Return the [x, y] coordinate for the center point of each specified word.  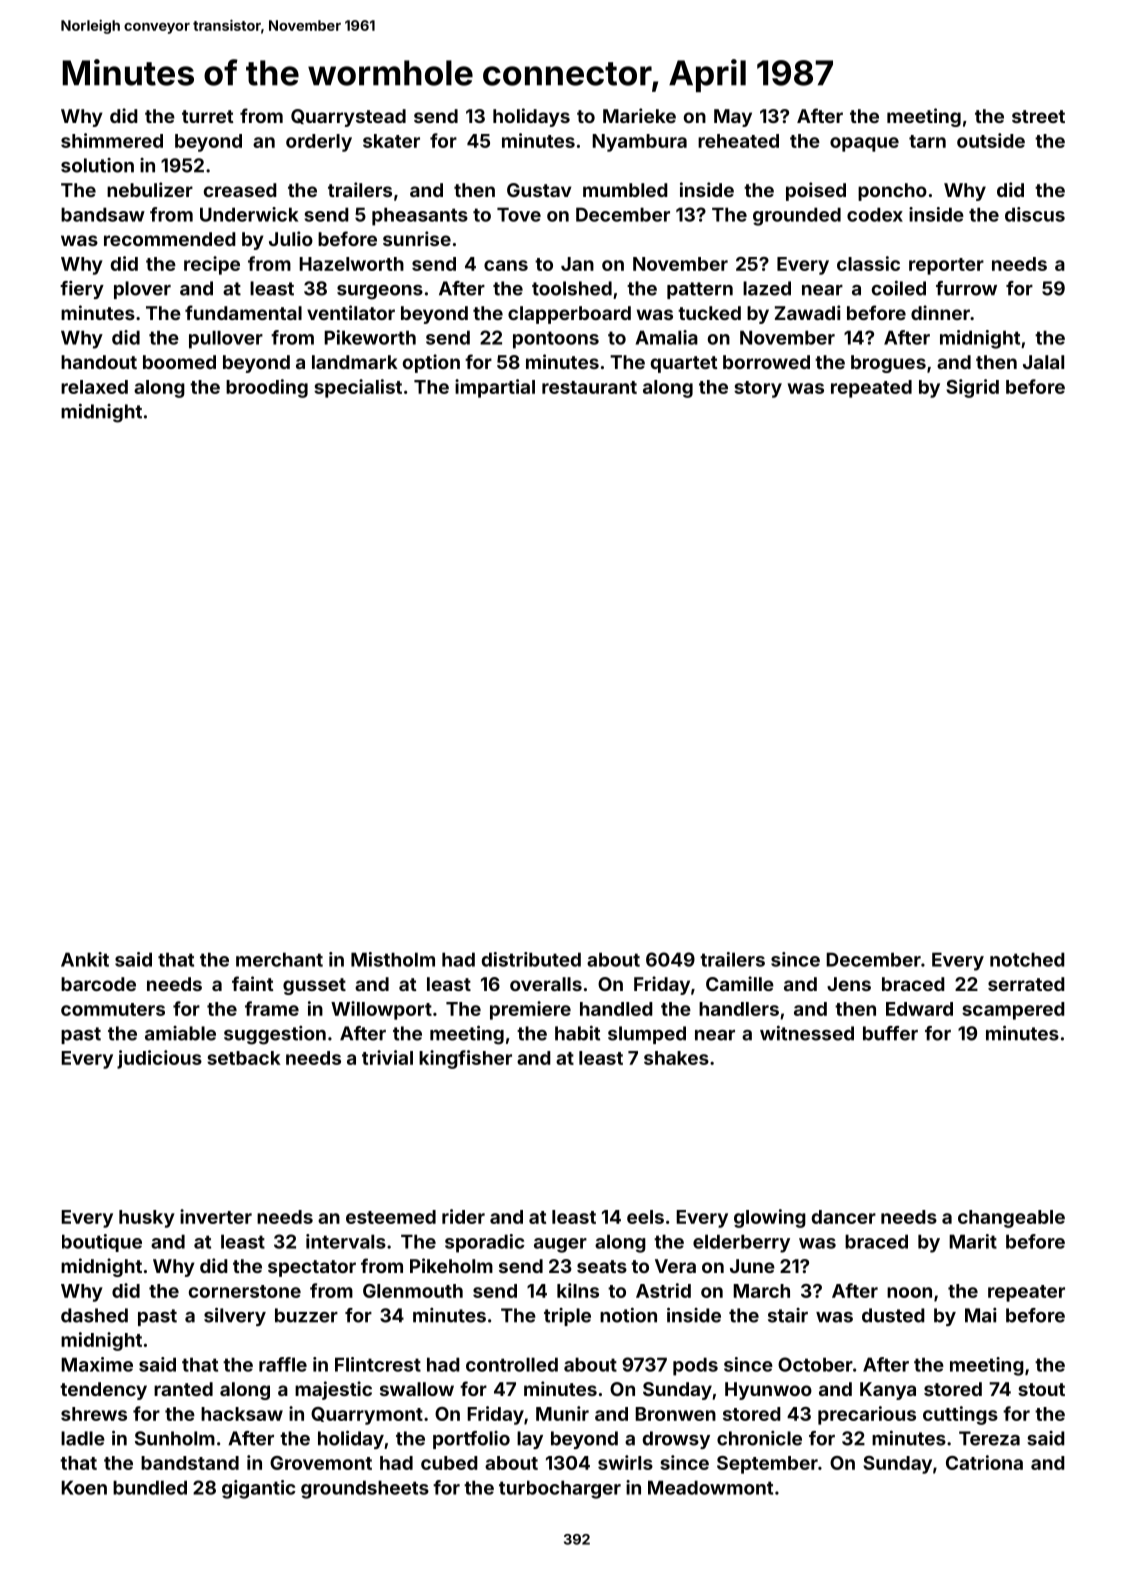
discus [1035, 214]
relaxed [94, 387]
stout [1041, 1389]
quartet [684, 364]
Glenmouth [413, 1291]
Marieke [639, 115]
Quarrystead [348, 118]
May [733, 118]
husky [147, 1219]
